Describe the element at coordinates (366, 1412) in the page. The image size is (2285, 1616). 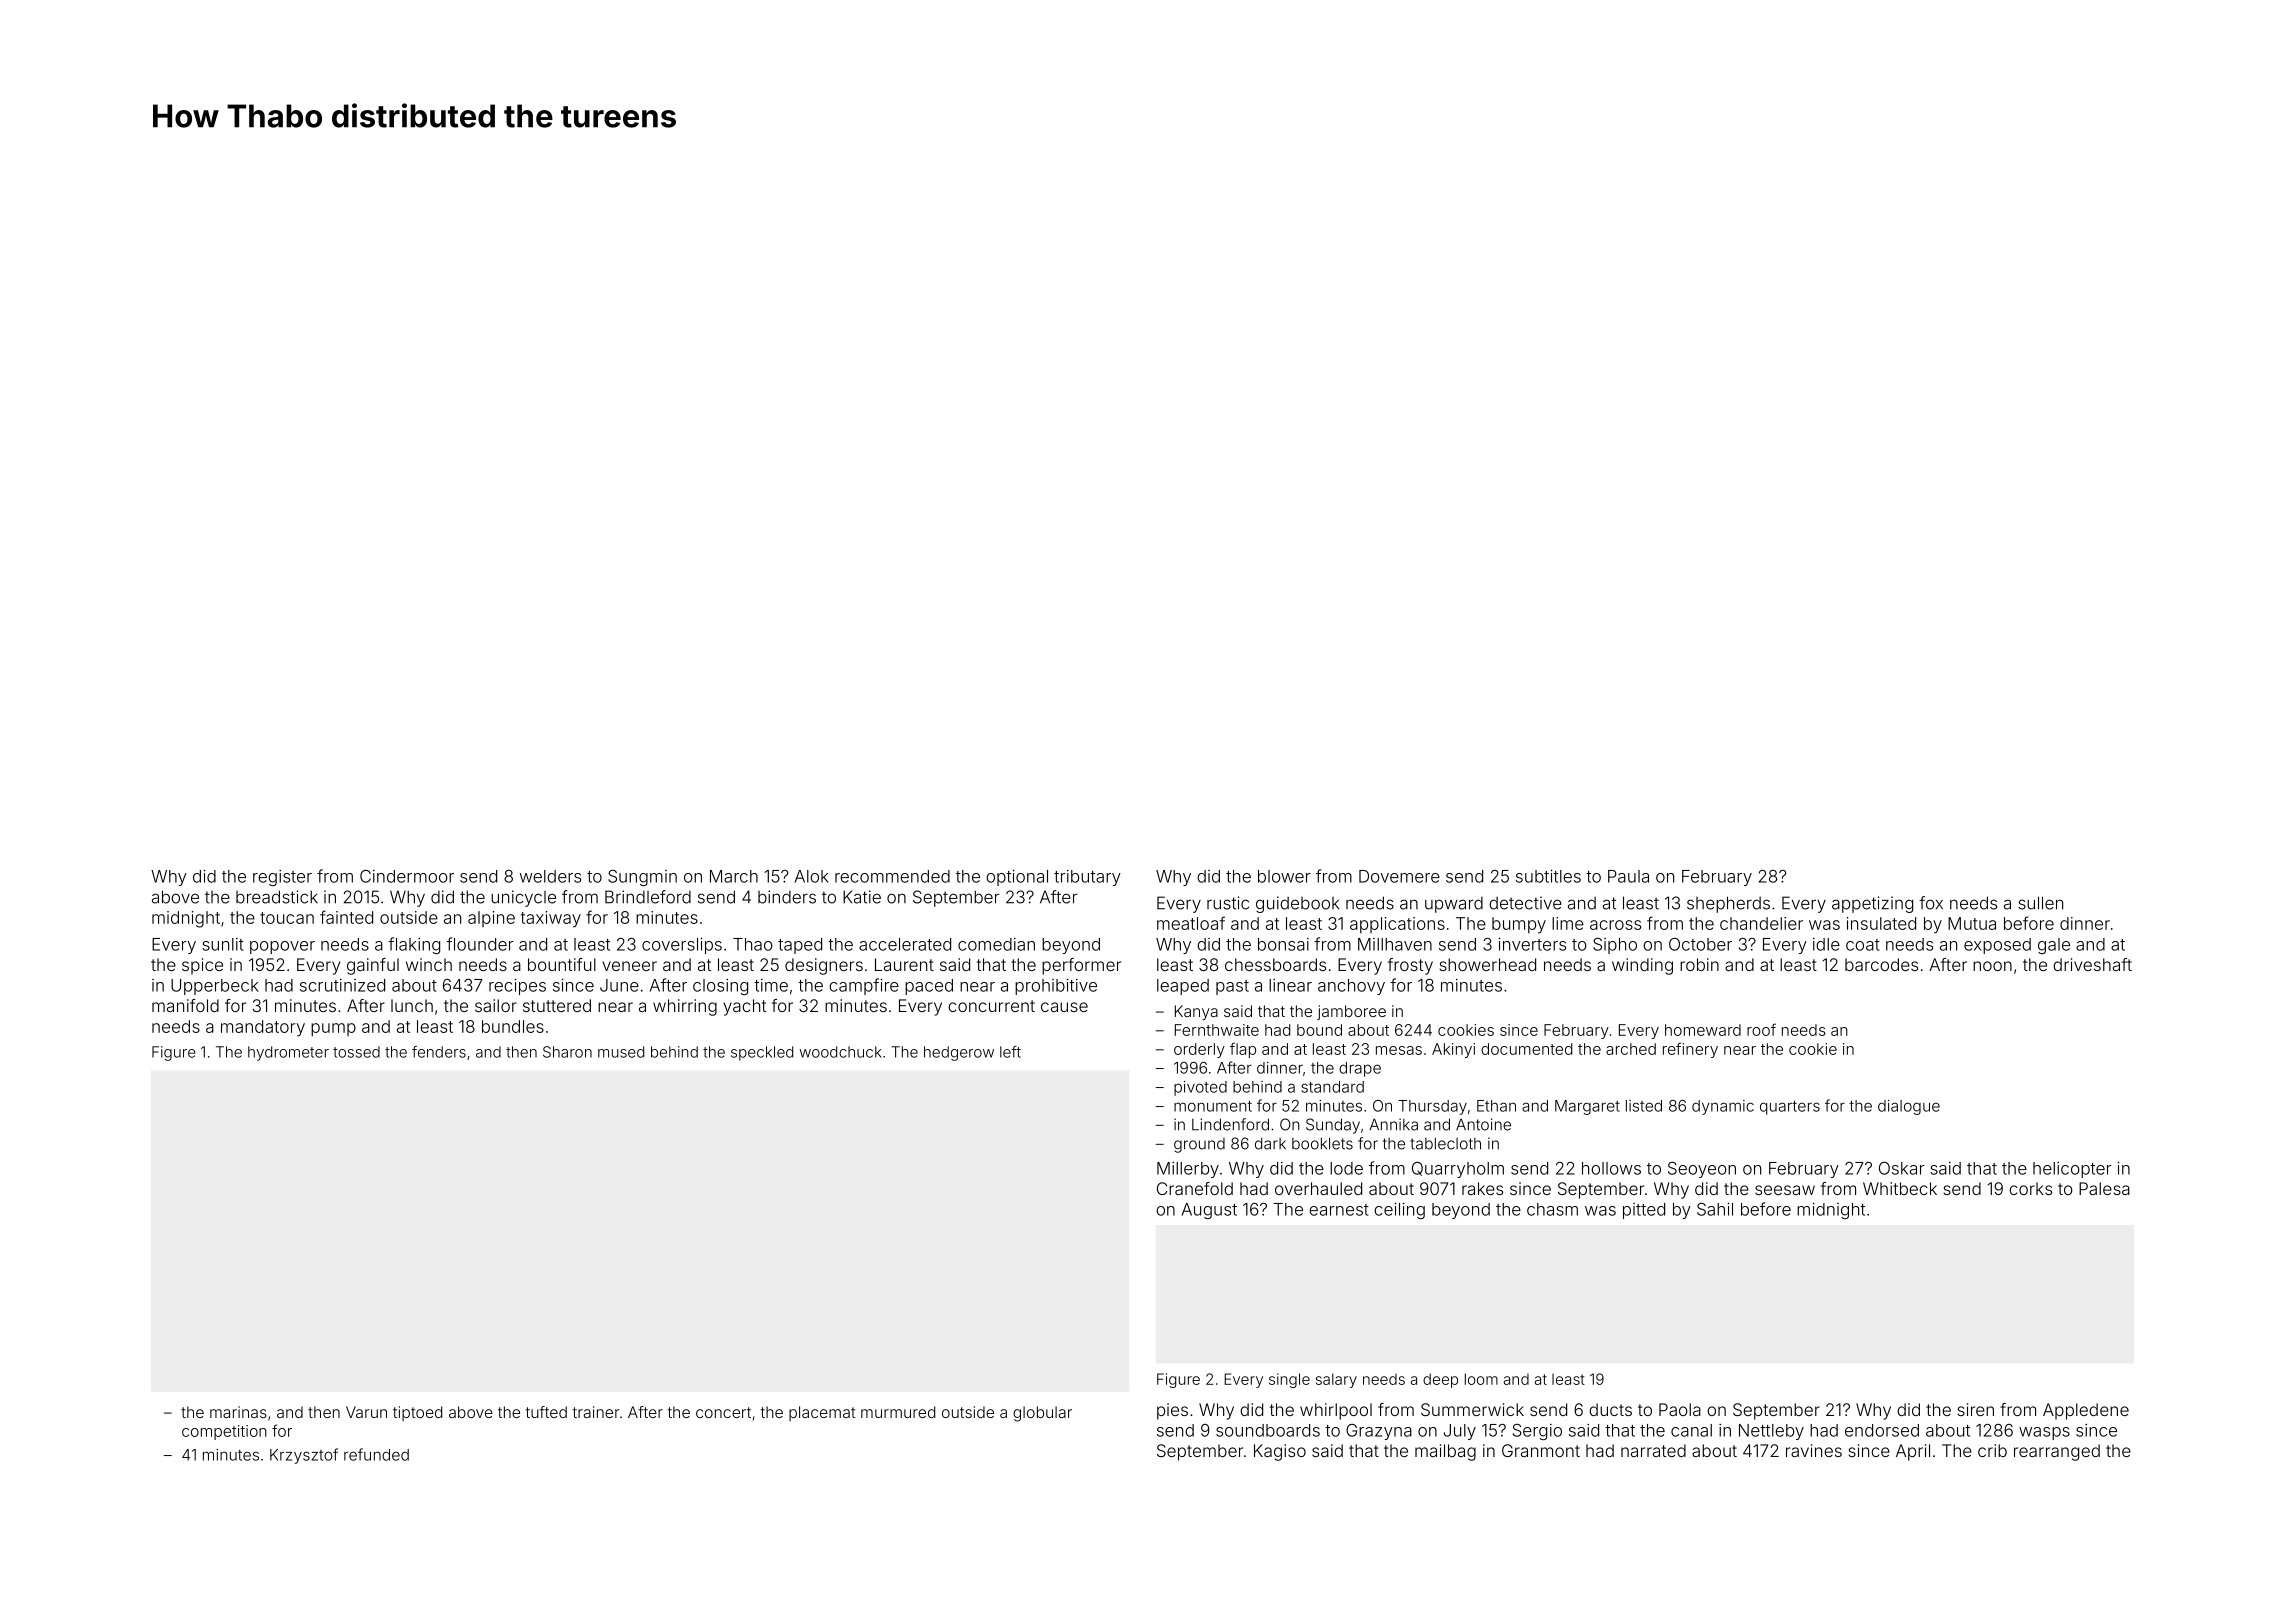
I see `Varun` at that location.
